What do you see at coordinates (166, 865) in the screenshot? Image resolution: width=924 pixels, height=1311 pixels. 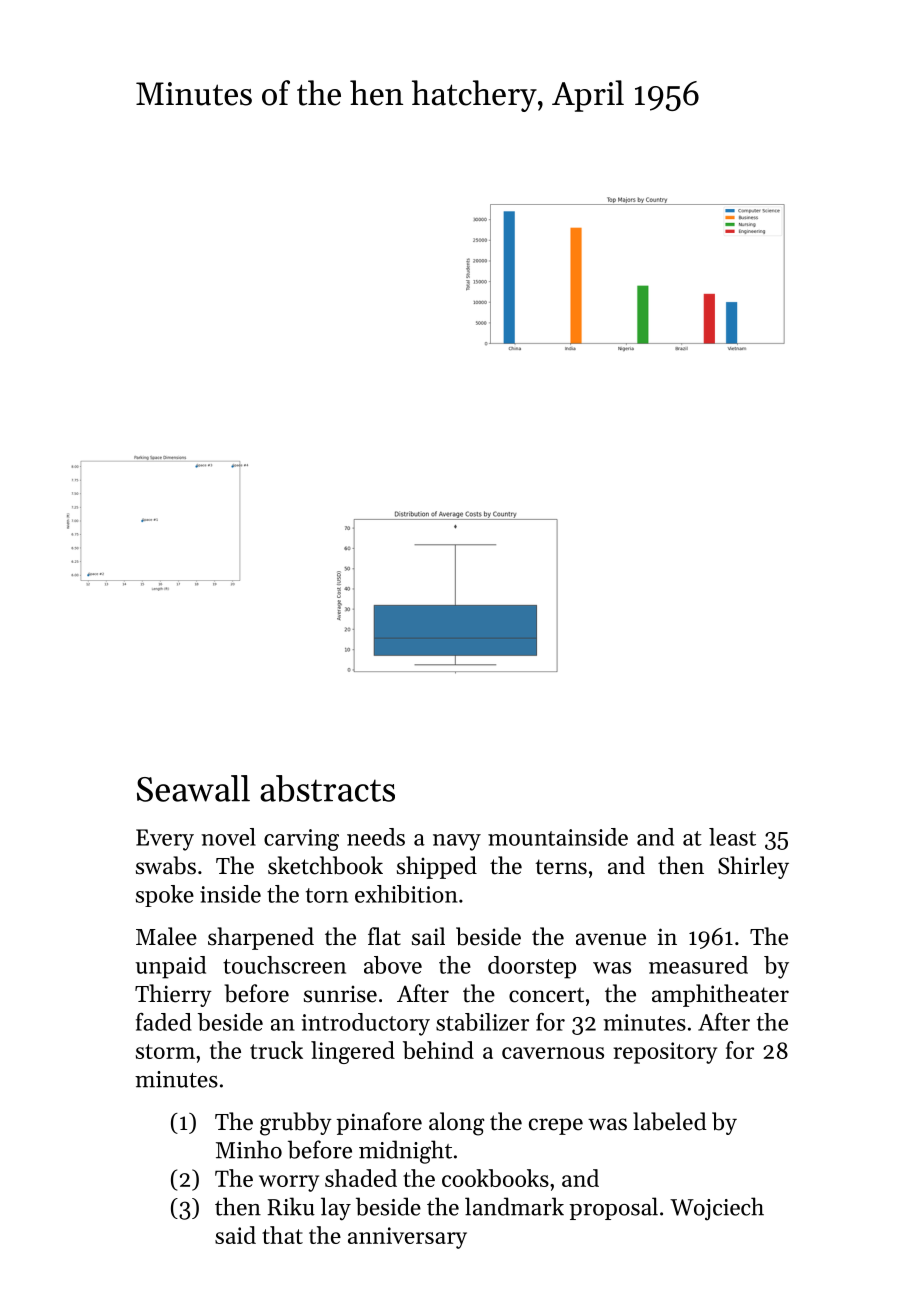 I see `swabs` at bounding box center [166, 865].
